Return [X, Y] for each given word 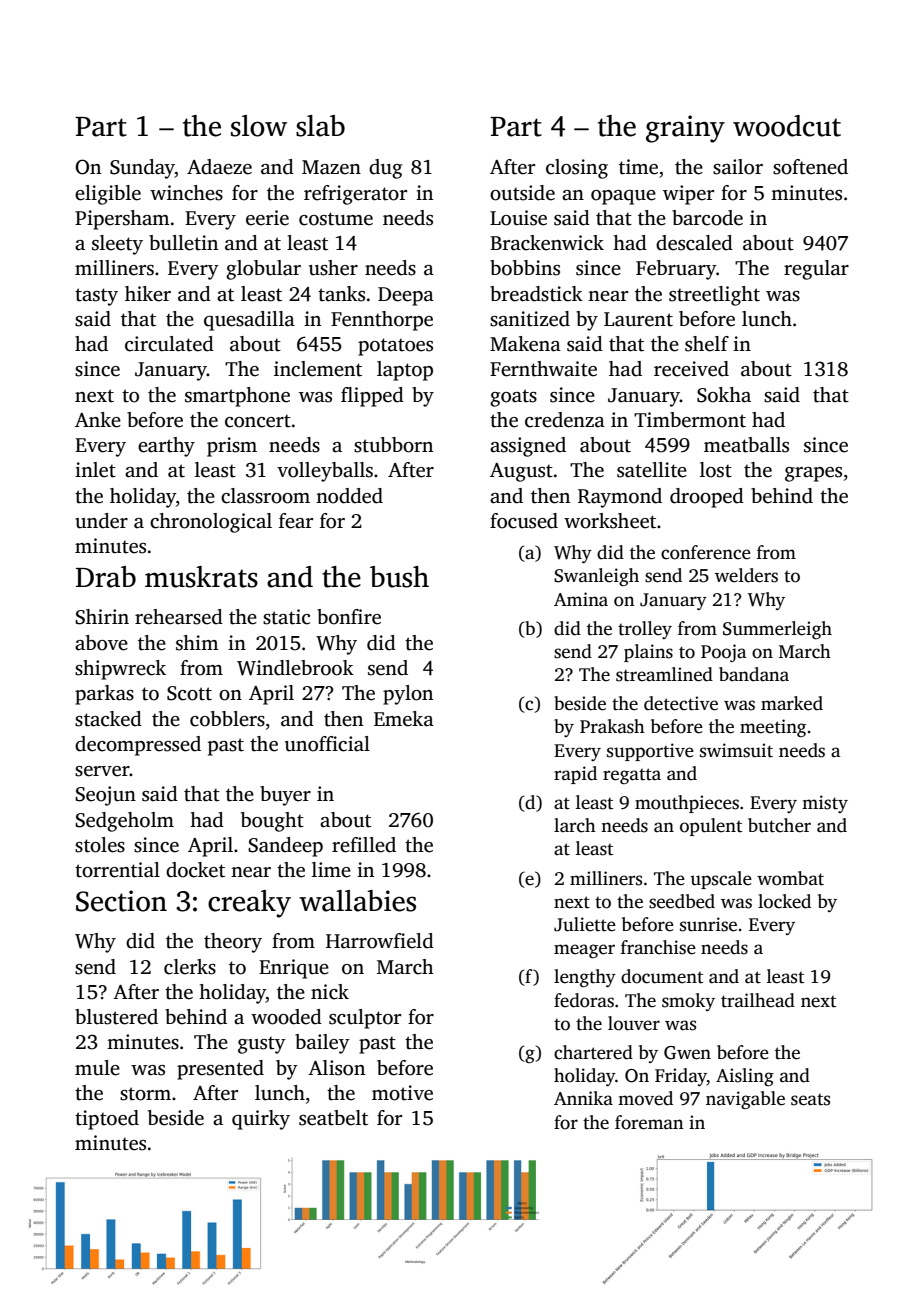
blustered [116, 1017]
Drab [106, 577]
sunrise [708, 924]
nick [330, 992]
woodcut [787, 126]
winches [186, 193]
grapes [813, 474]
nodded [349, 496]
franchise [658, 947]
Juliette [585, 924]
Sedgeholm [124, 822]
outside [522, 193]
